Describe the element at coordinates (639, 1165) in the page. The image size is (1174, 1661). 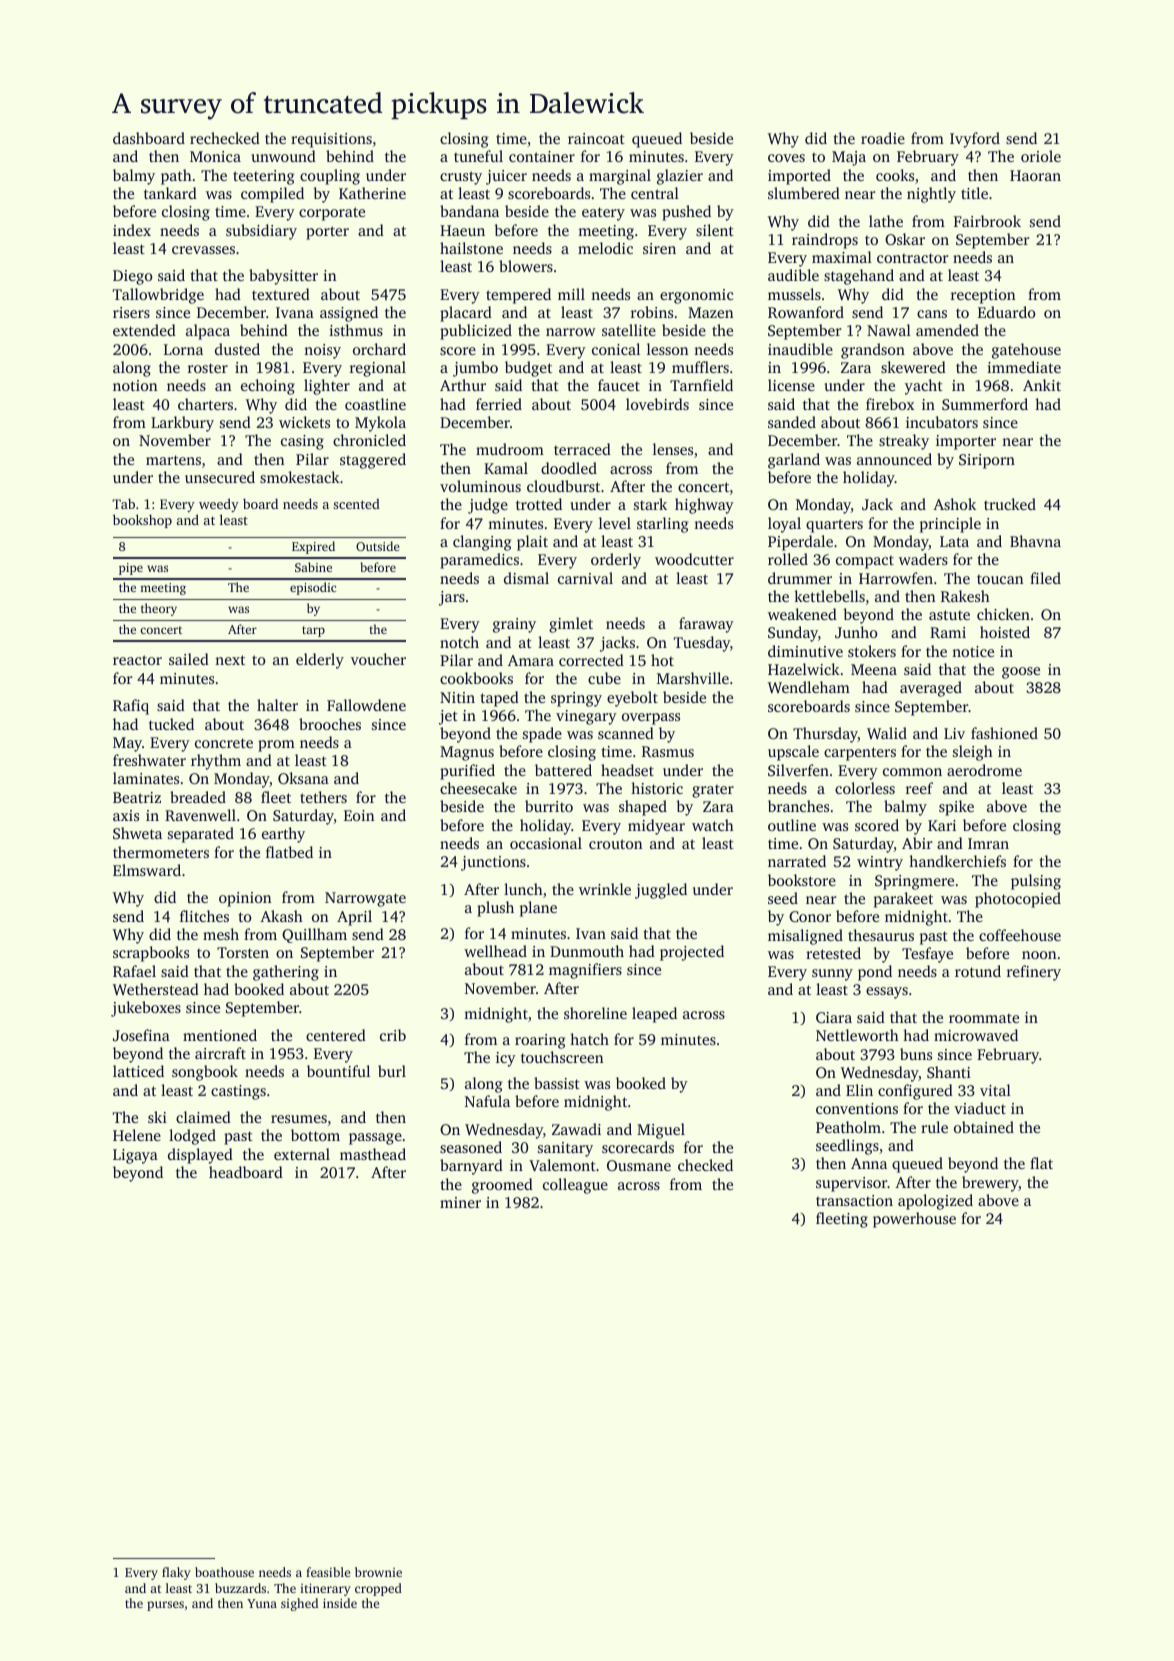
I see `Ousmane` at that location.
